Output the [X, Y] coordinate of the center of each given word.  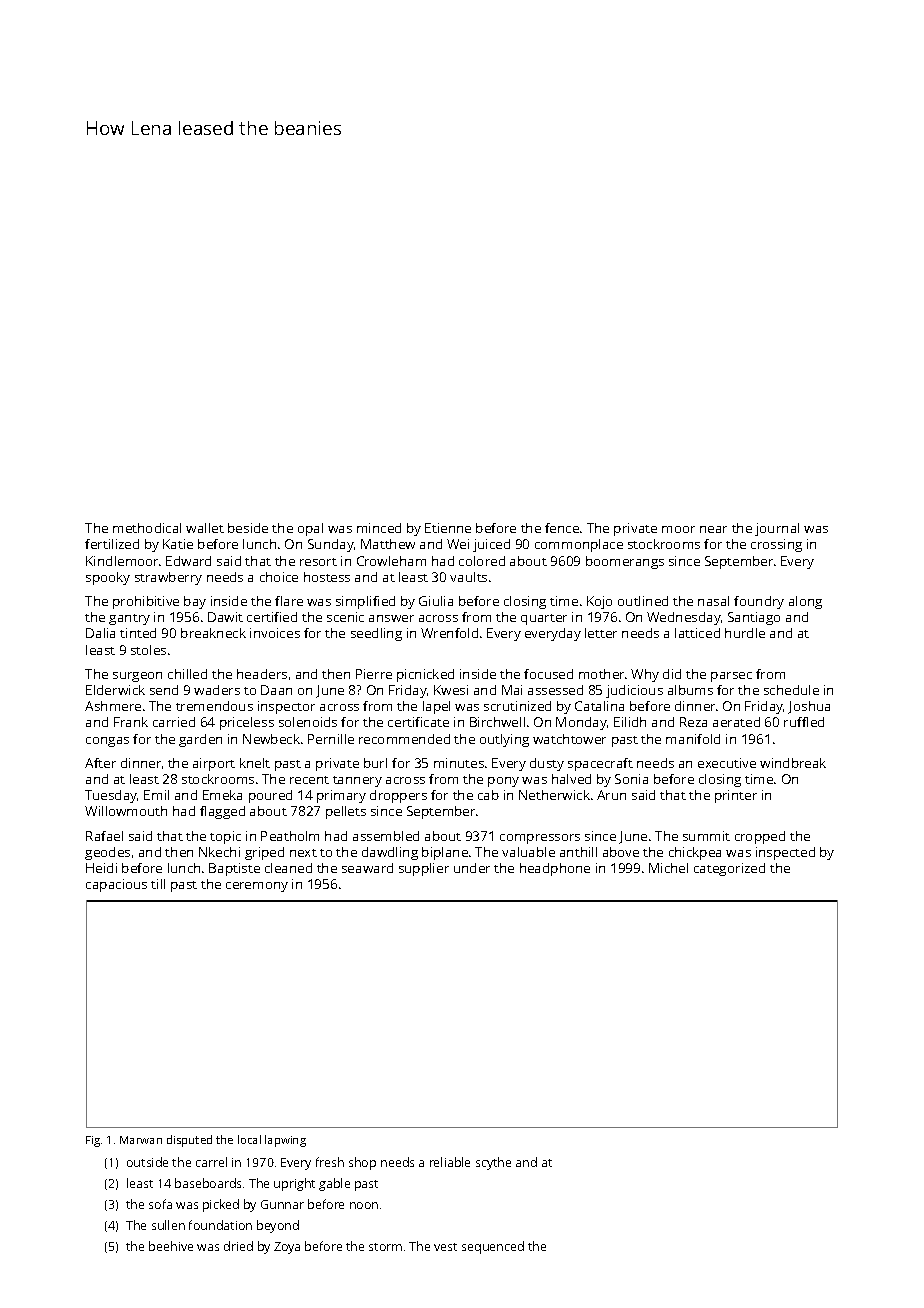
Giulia [436, 601]
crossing [776, 545]
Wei [458, 544]
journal [777, 529]
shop [362, 1163]
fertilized [112, 544]
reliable [450, 1162]
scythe [493, 1163]
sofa [160, 1204]
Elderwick [115, 690]
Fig [93, 1141]
